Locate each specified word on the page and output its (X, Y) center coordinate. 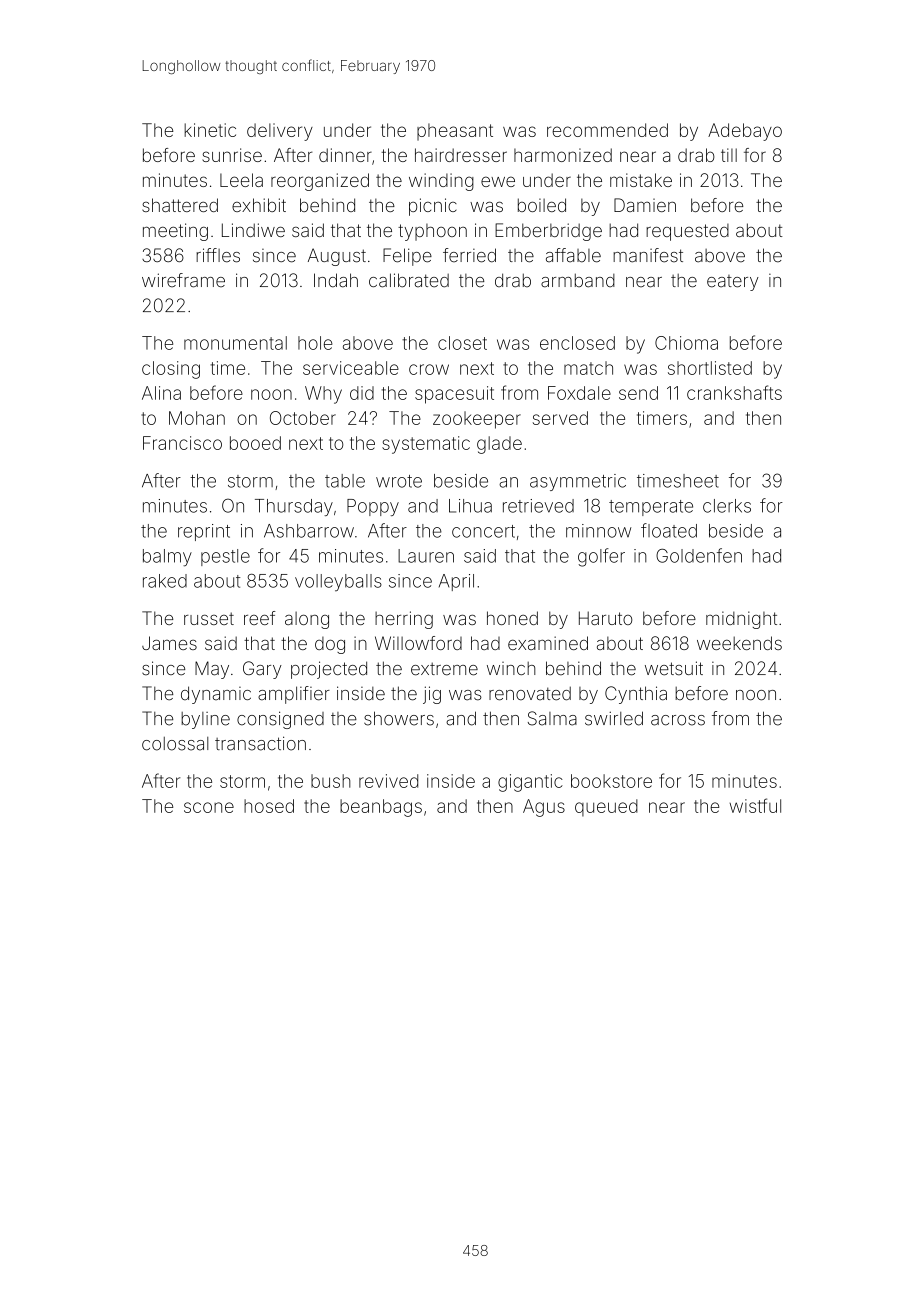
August (337, 257)
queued (606, 808)
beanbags (381, 808)
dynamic (216, 695)
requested (687, 232)
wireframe (183, 280)
